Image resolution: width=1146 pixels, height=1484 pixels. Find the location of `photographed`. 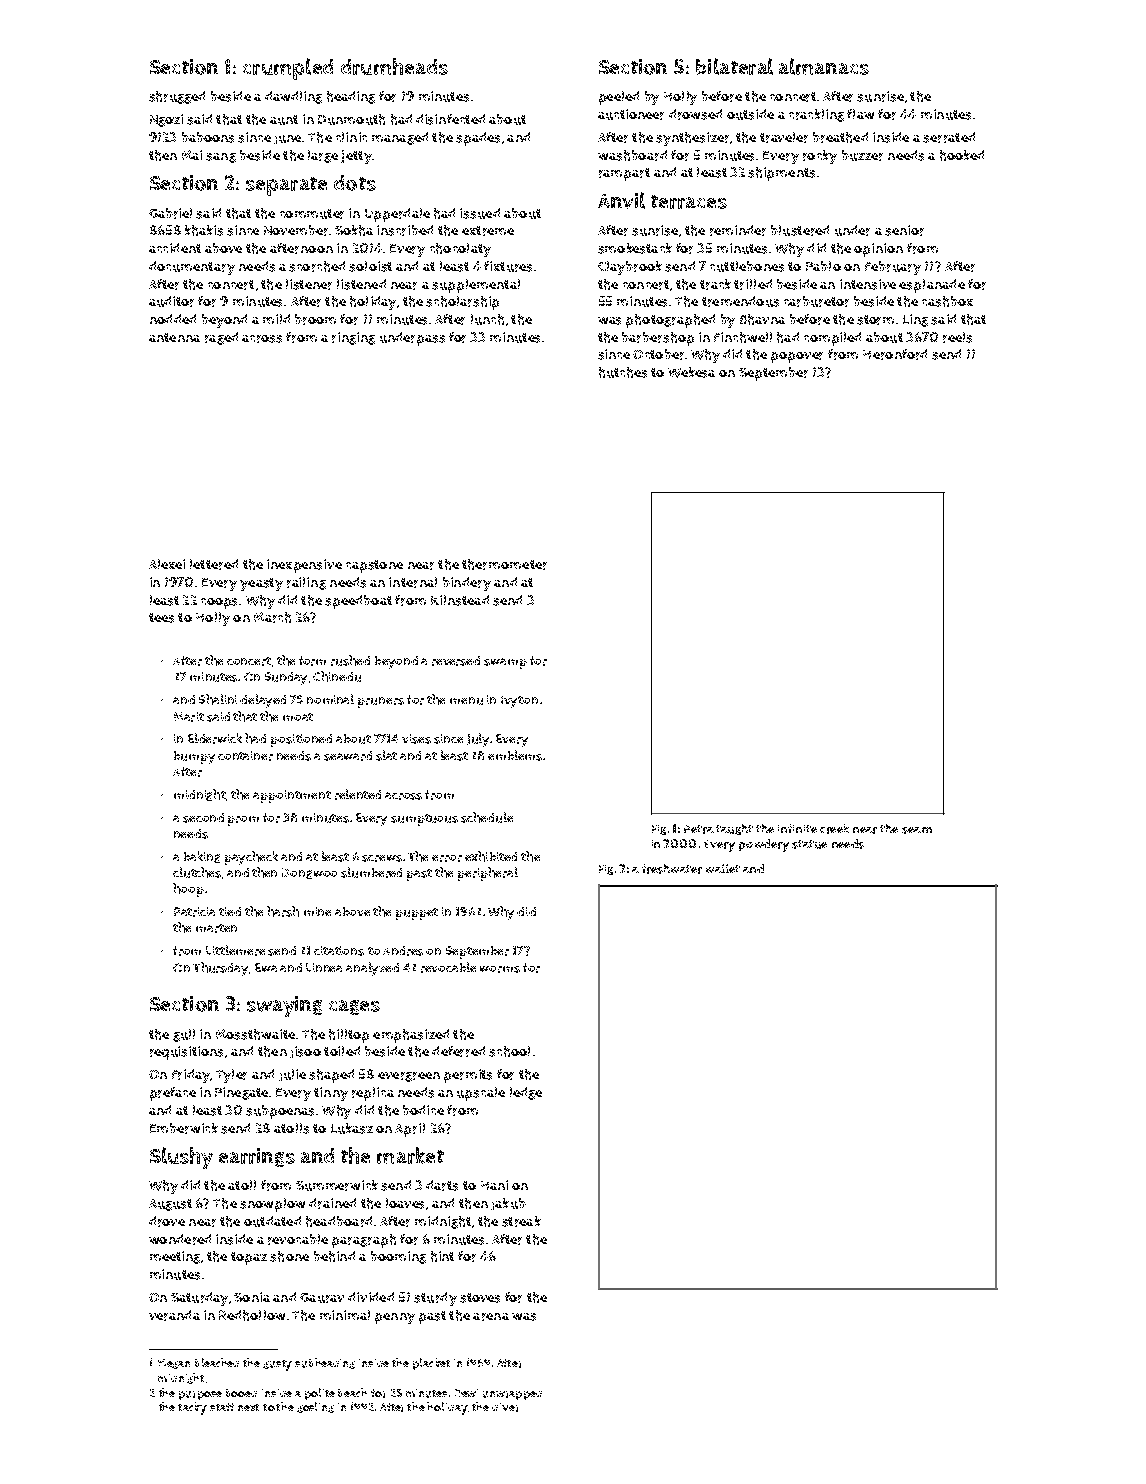

photographed is located at coordinates (670, 321).
